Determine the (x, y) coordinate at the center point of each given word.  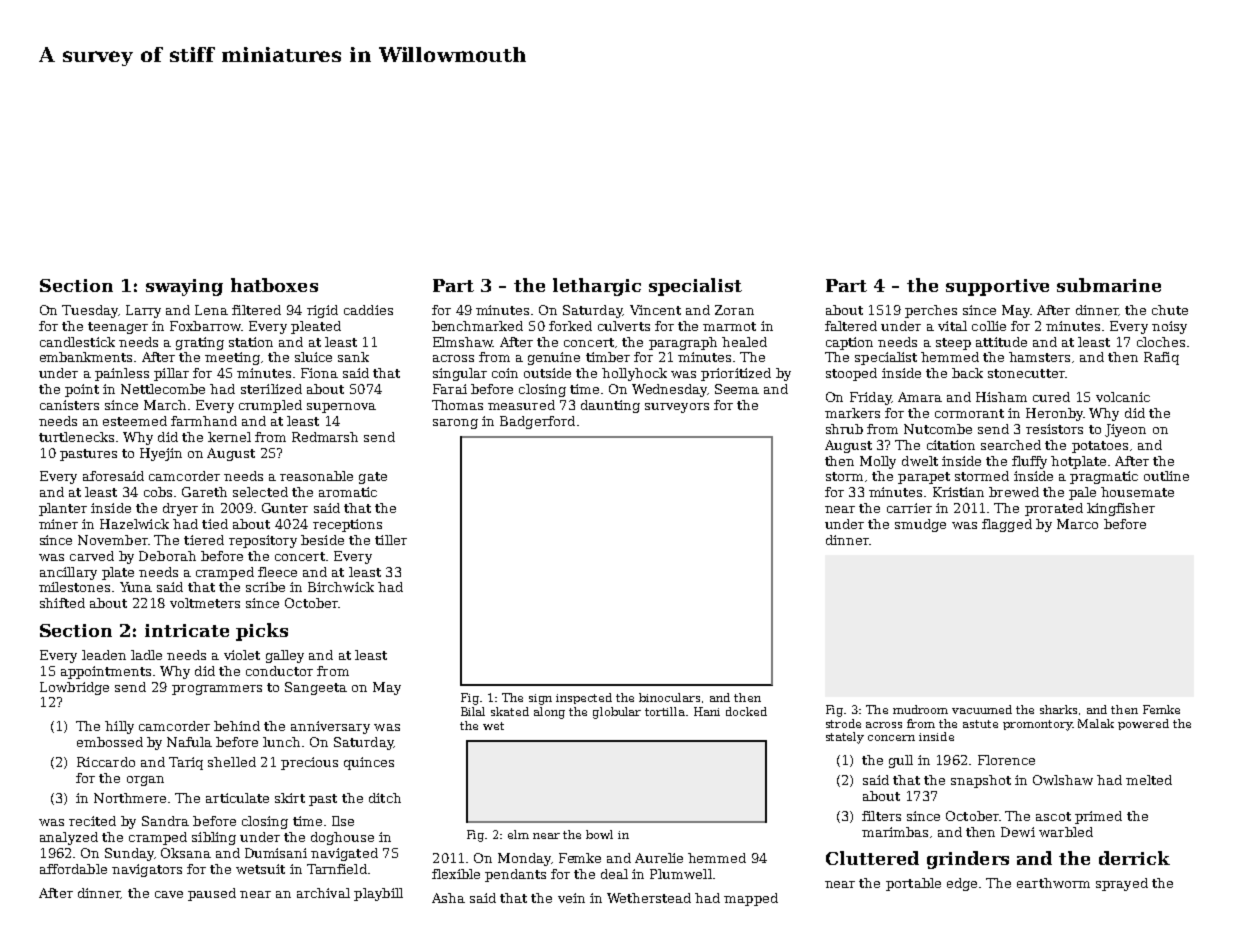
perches (931, 311)
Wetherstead (649, 898)
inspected (584, 698)
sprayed (1122, 884)
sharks (1058, 709)
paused (212, 894)
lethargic (597, 287)
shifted (62, 603)
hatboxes (274, 285)
